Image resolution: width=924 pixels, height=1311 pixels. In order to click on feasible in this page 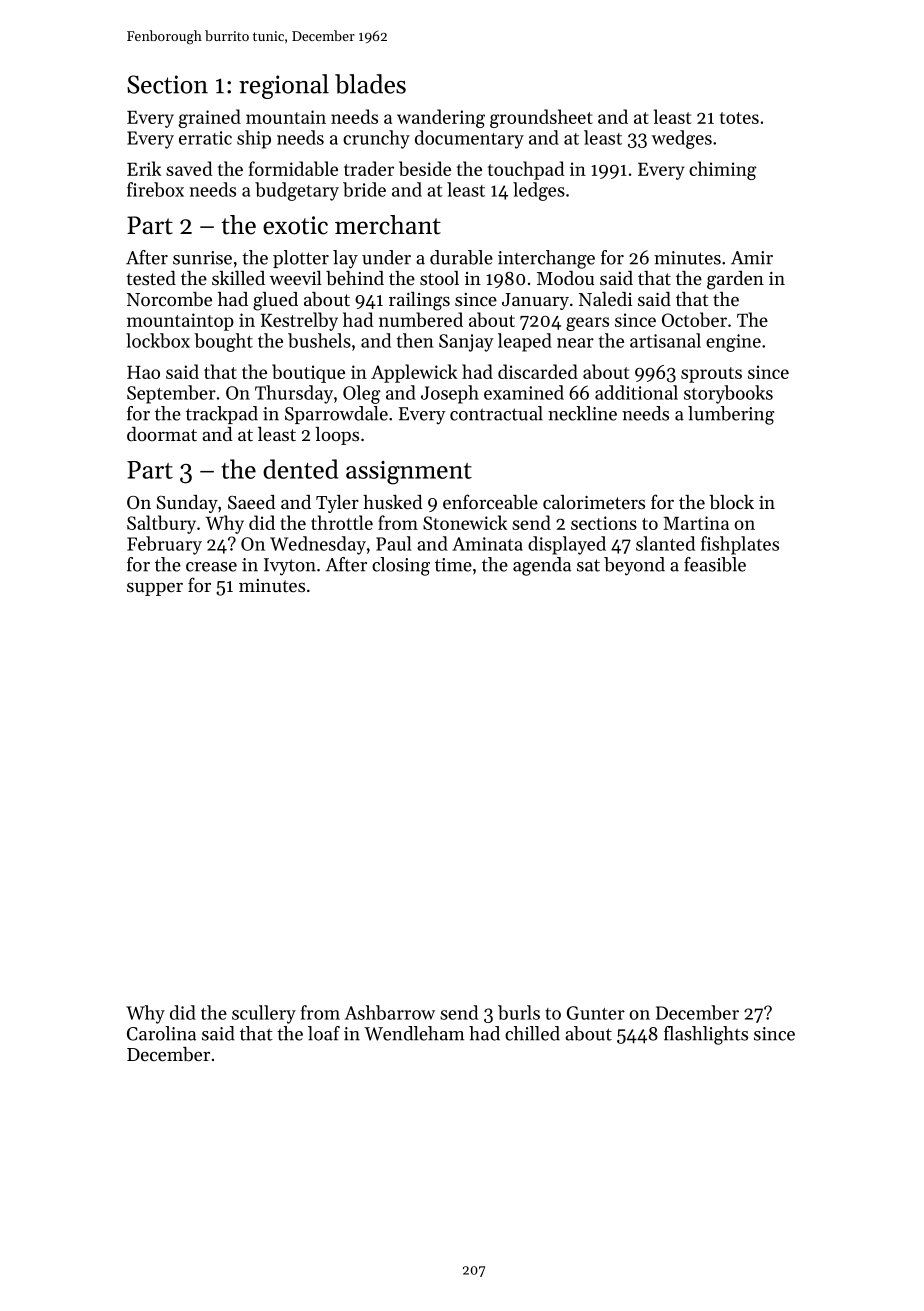, I will do `click(715, 564)`.
